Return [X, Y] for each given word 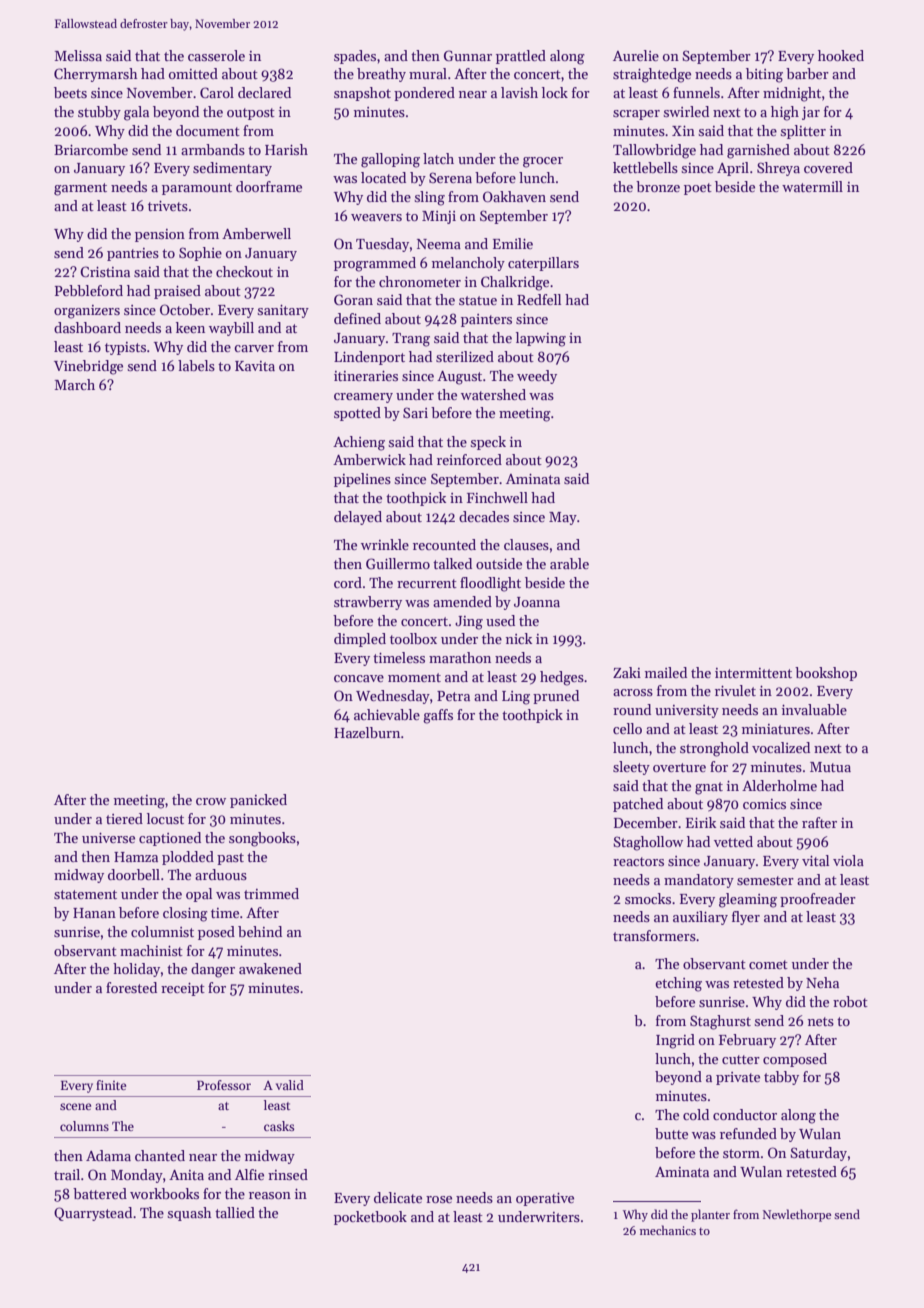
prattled [521, 57]
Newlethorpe [797, 1215]
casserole [216, 55]
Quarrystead [93, 1214]
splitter [803, 132]
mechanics [668, 1230]
